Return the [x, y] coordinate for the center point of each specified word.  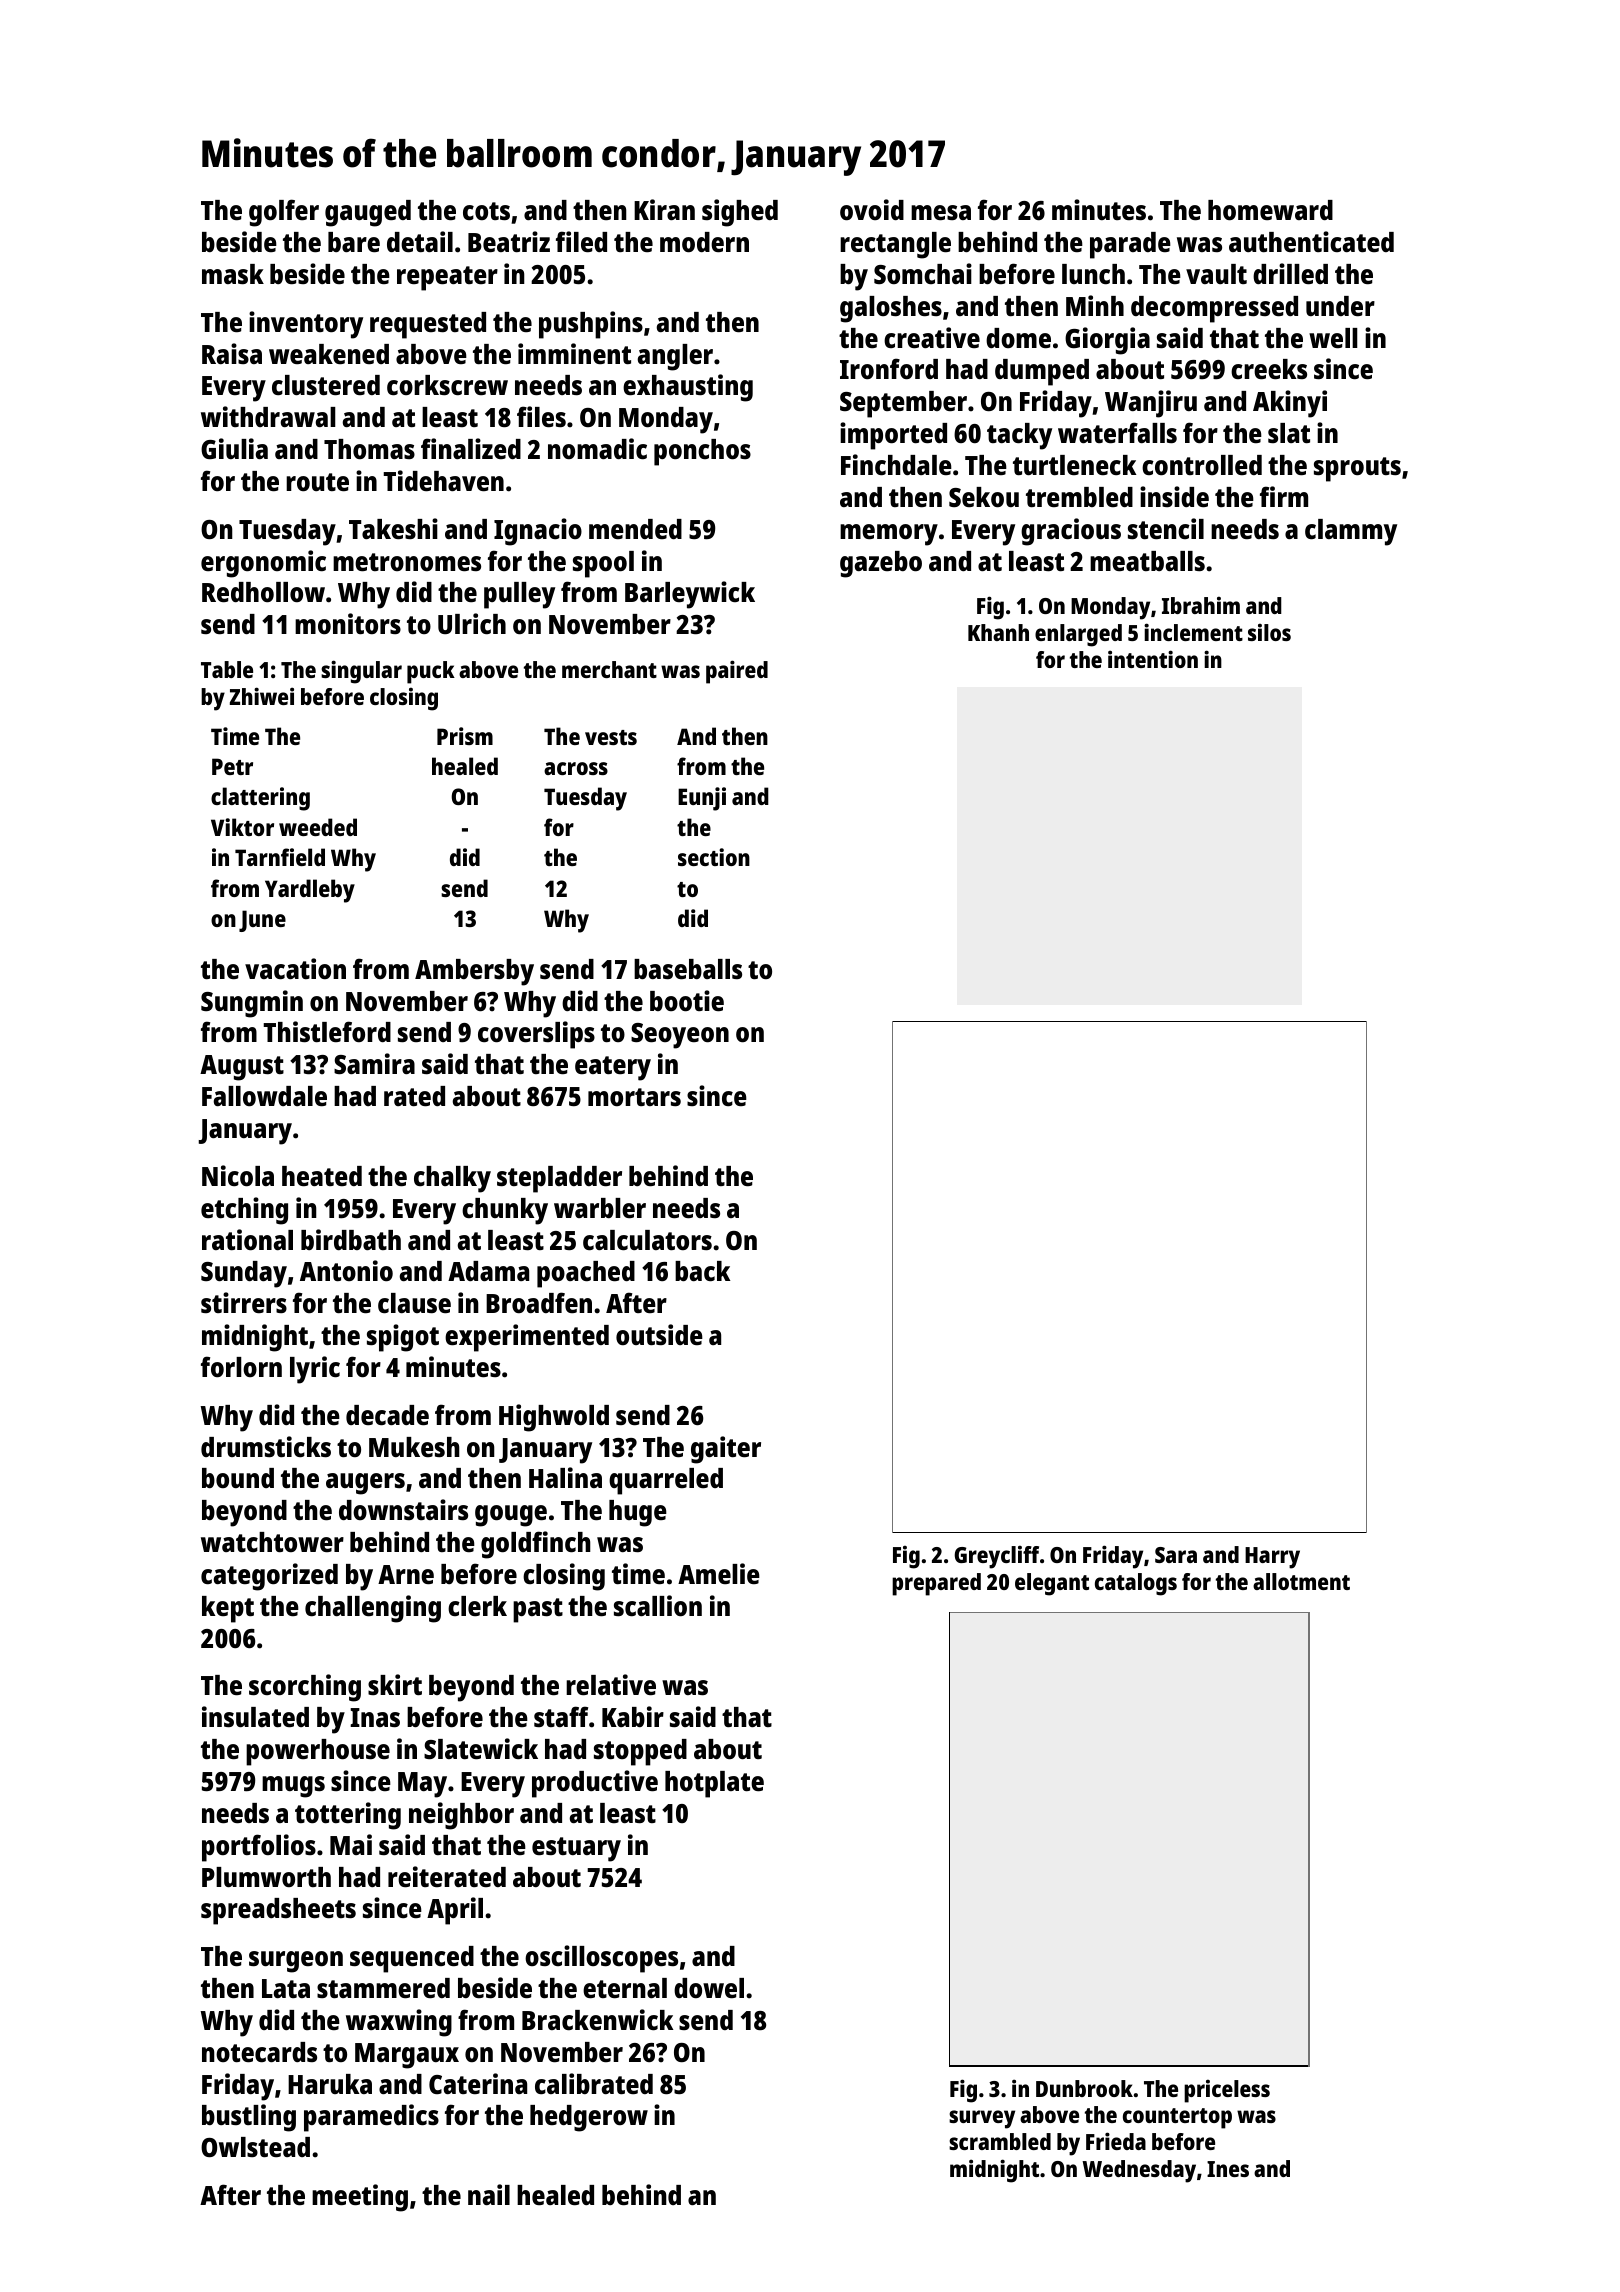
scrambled [1000, 2141]
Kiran [664, 209]
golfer [284, 213]
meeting [360, 2198]
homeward [1270, 210]
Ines [1228, 2169]
